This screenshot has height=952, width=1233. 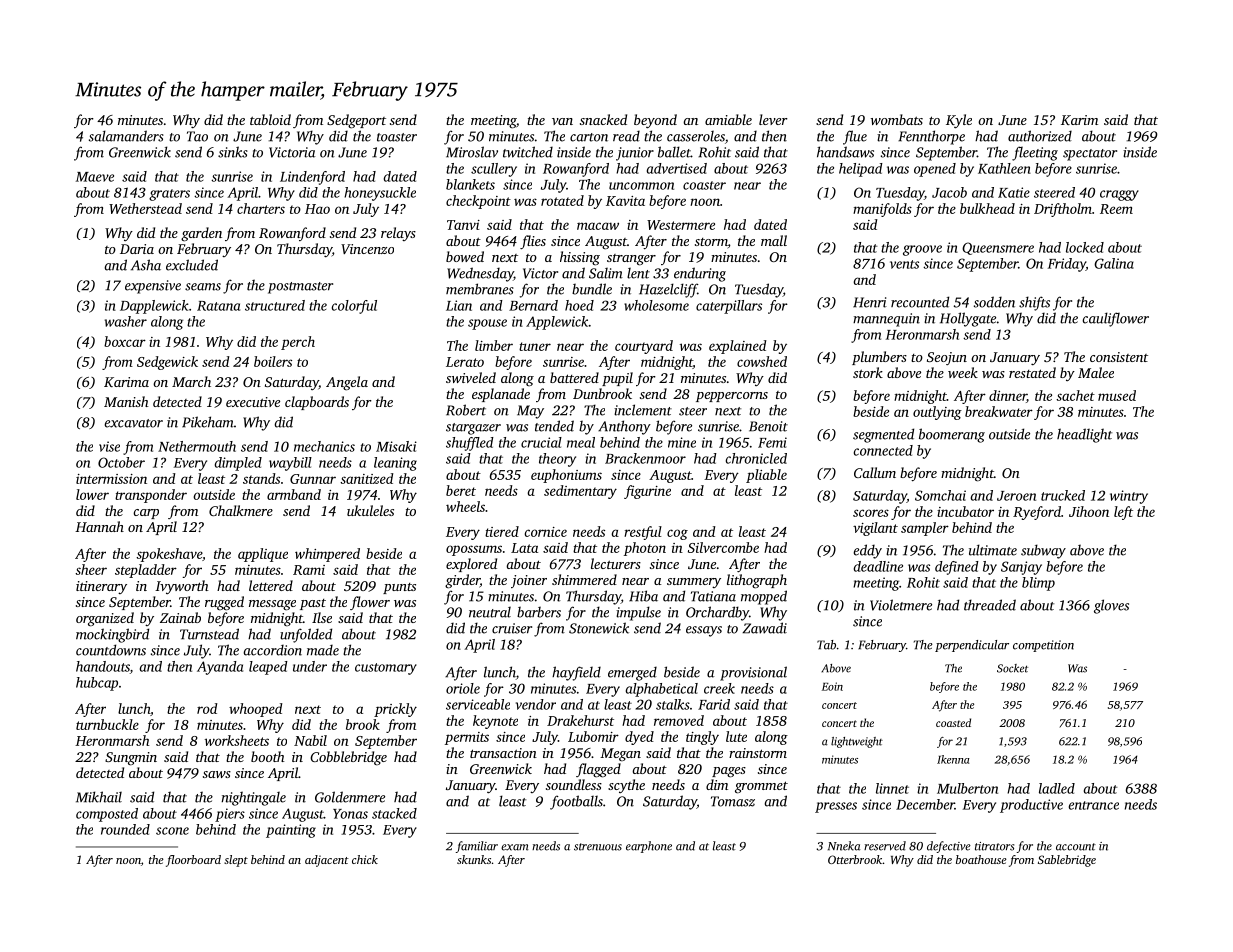 I want to click on Seojun, so click(x=947, y=358).
